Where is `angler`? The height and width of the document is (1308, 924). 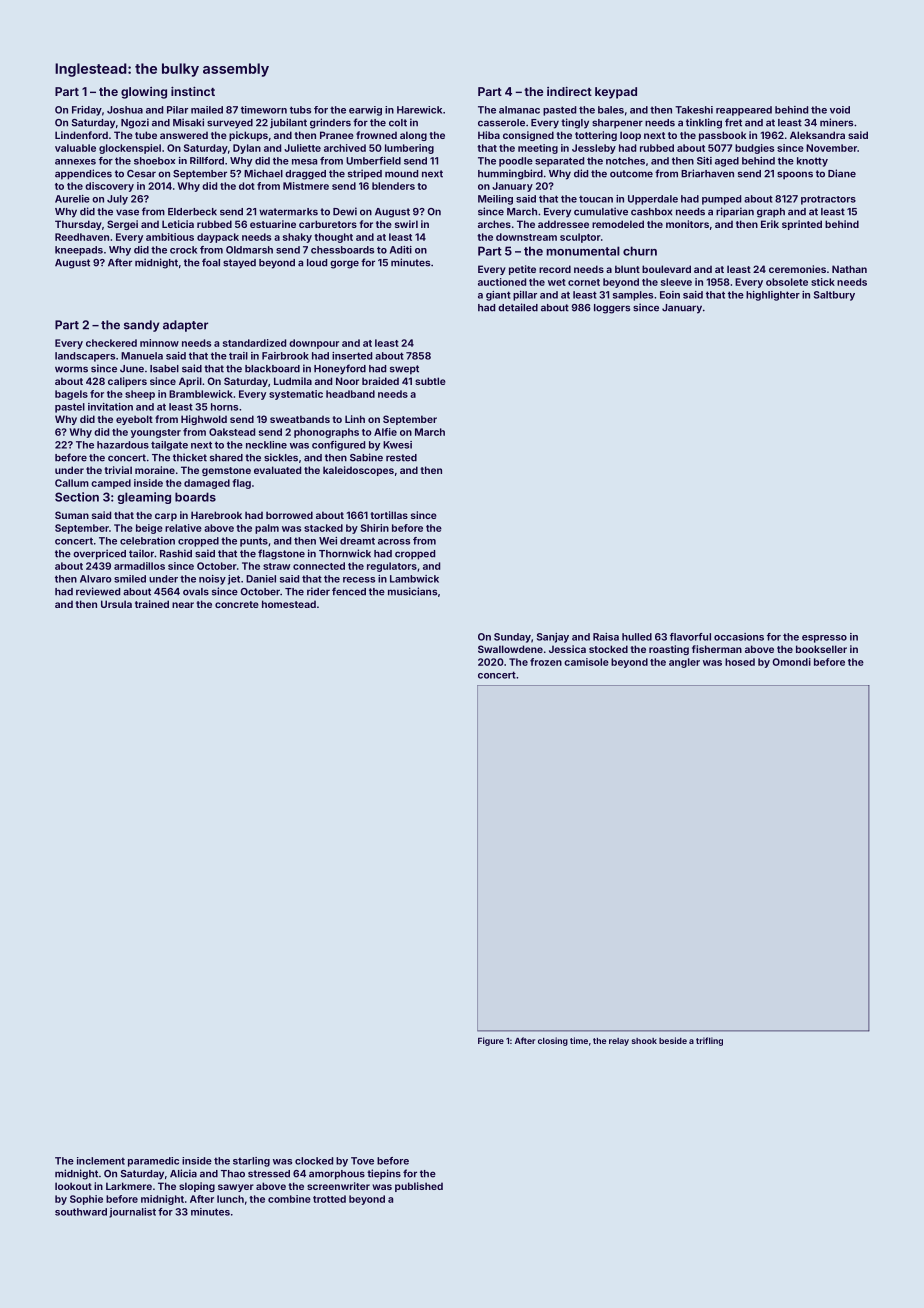
angler is located at coordinates (684, 663).
